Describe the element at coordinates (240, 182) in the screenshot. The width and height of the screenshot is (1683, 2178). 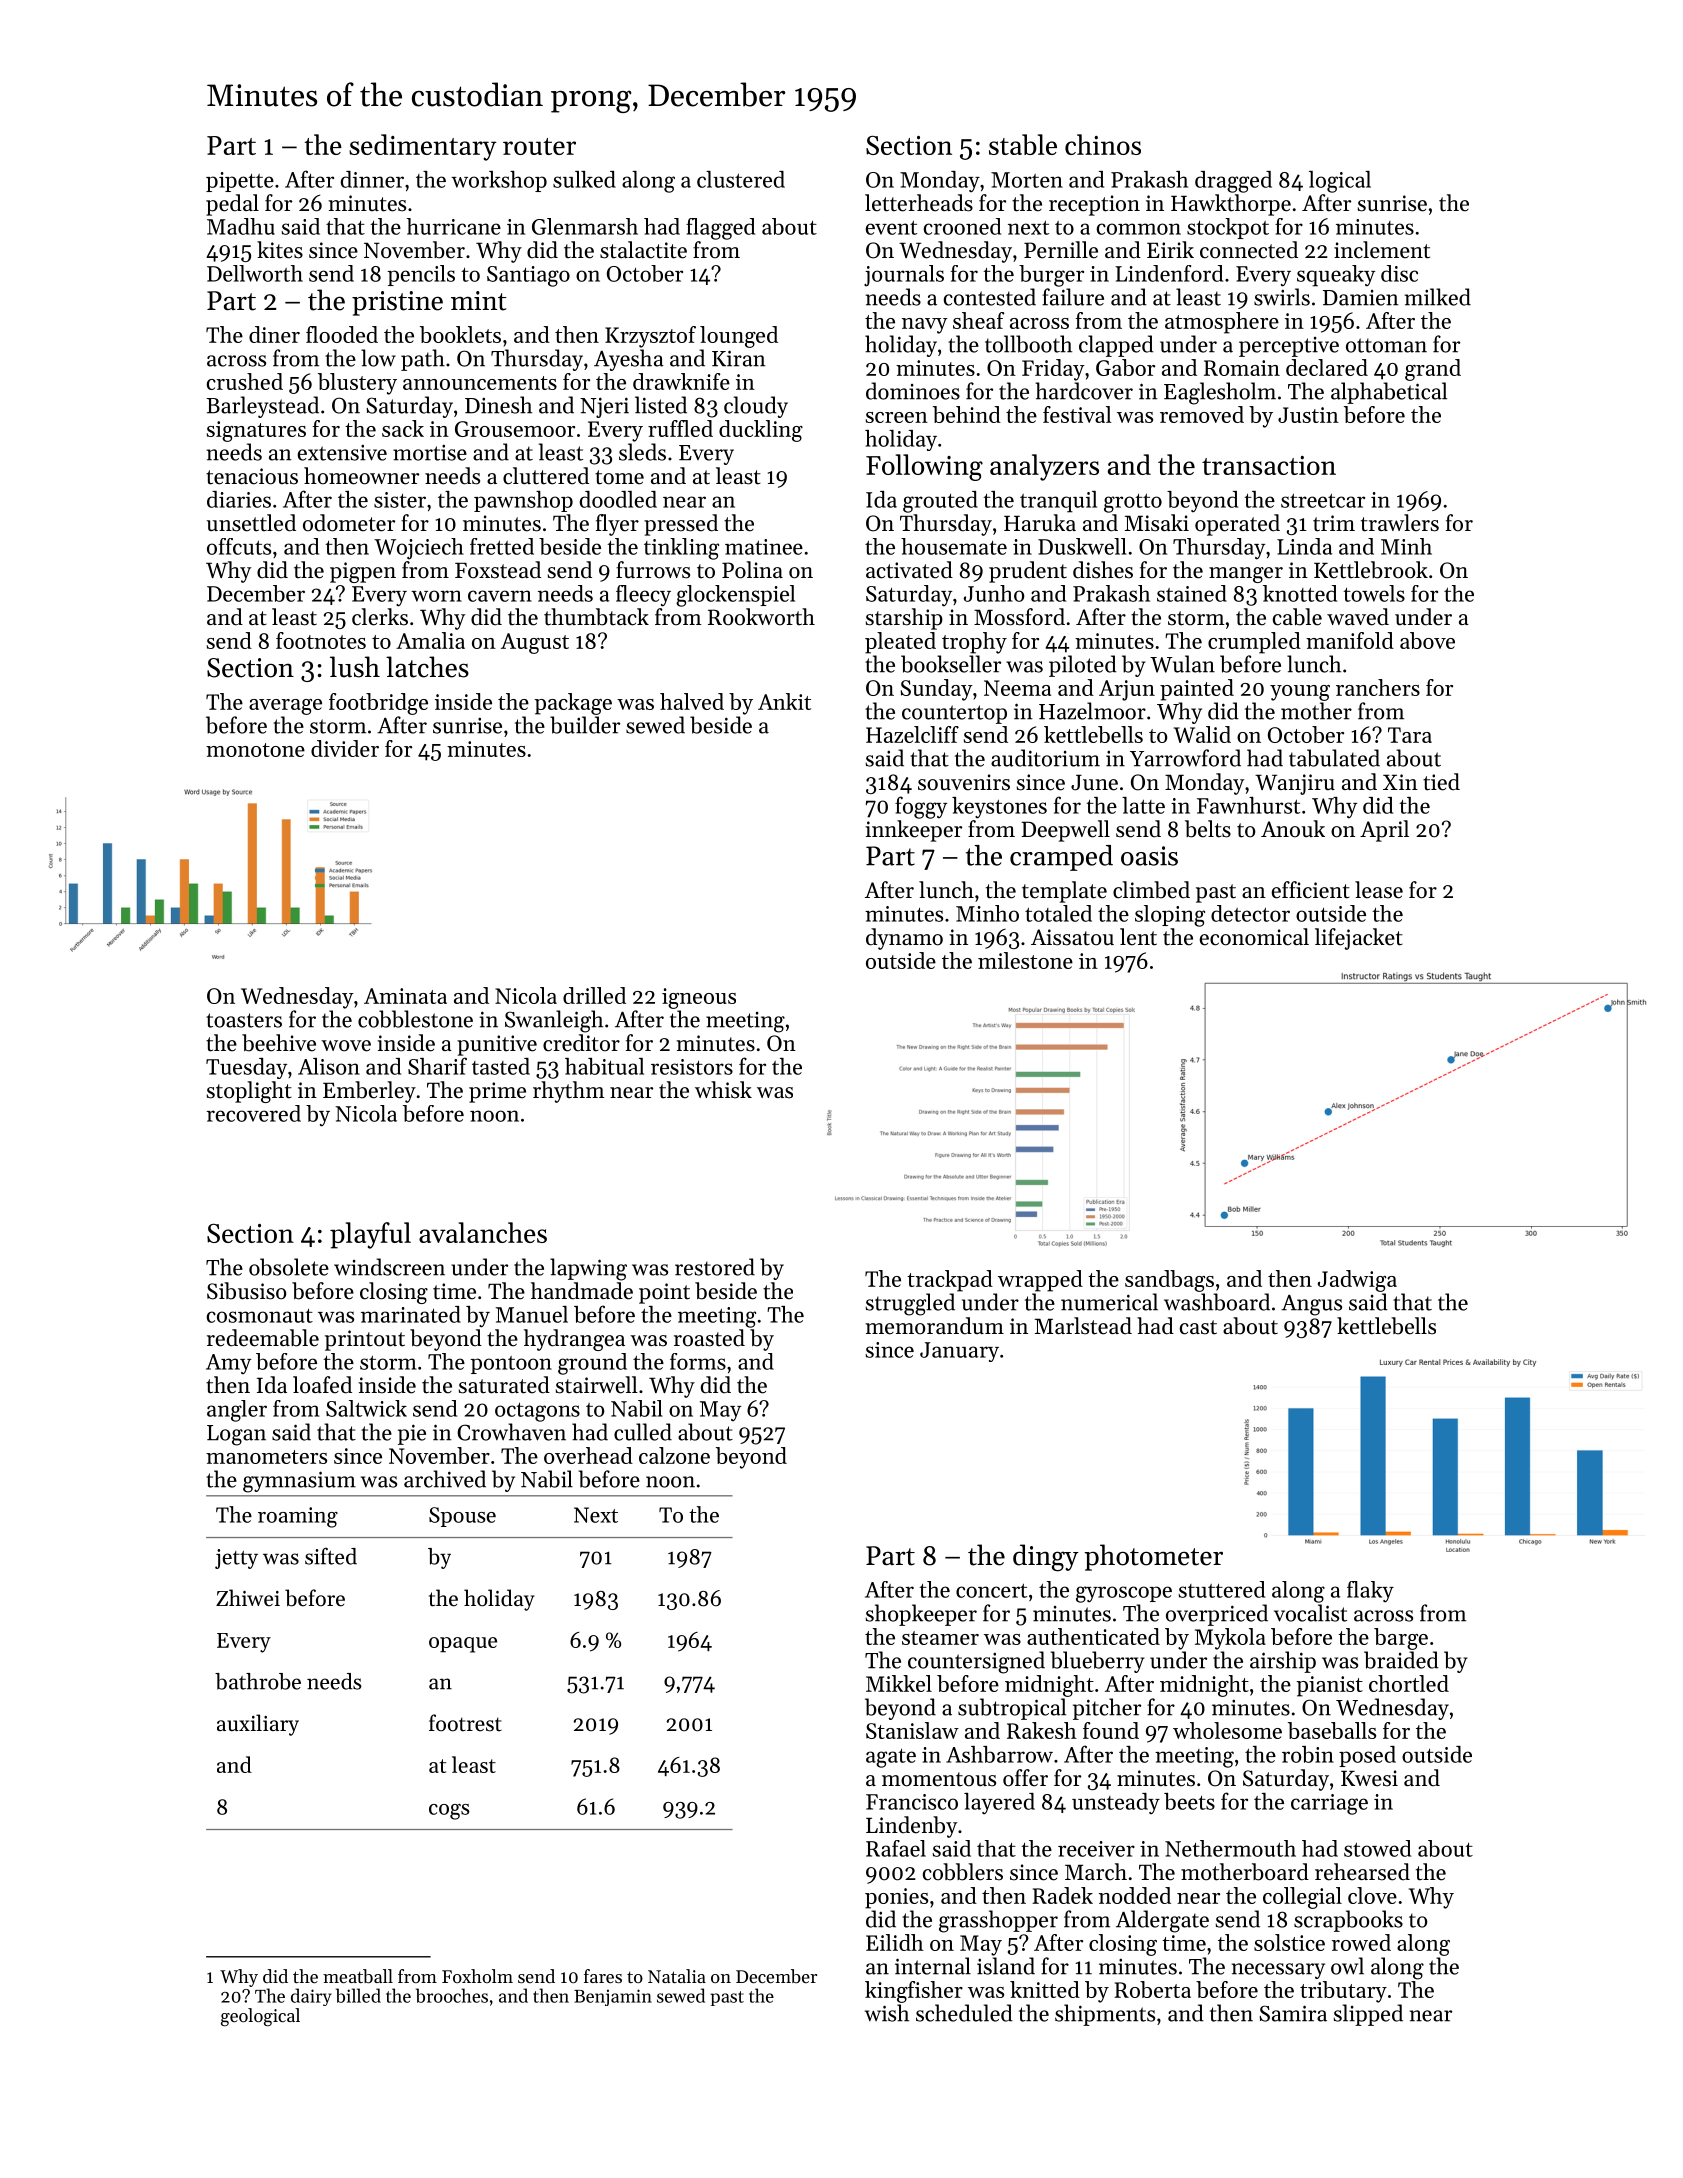
I see `pipette` at that location.
